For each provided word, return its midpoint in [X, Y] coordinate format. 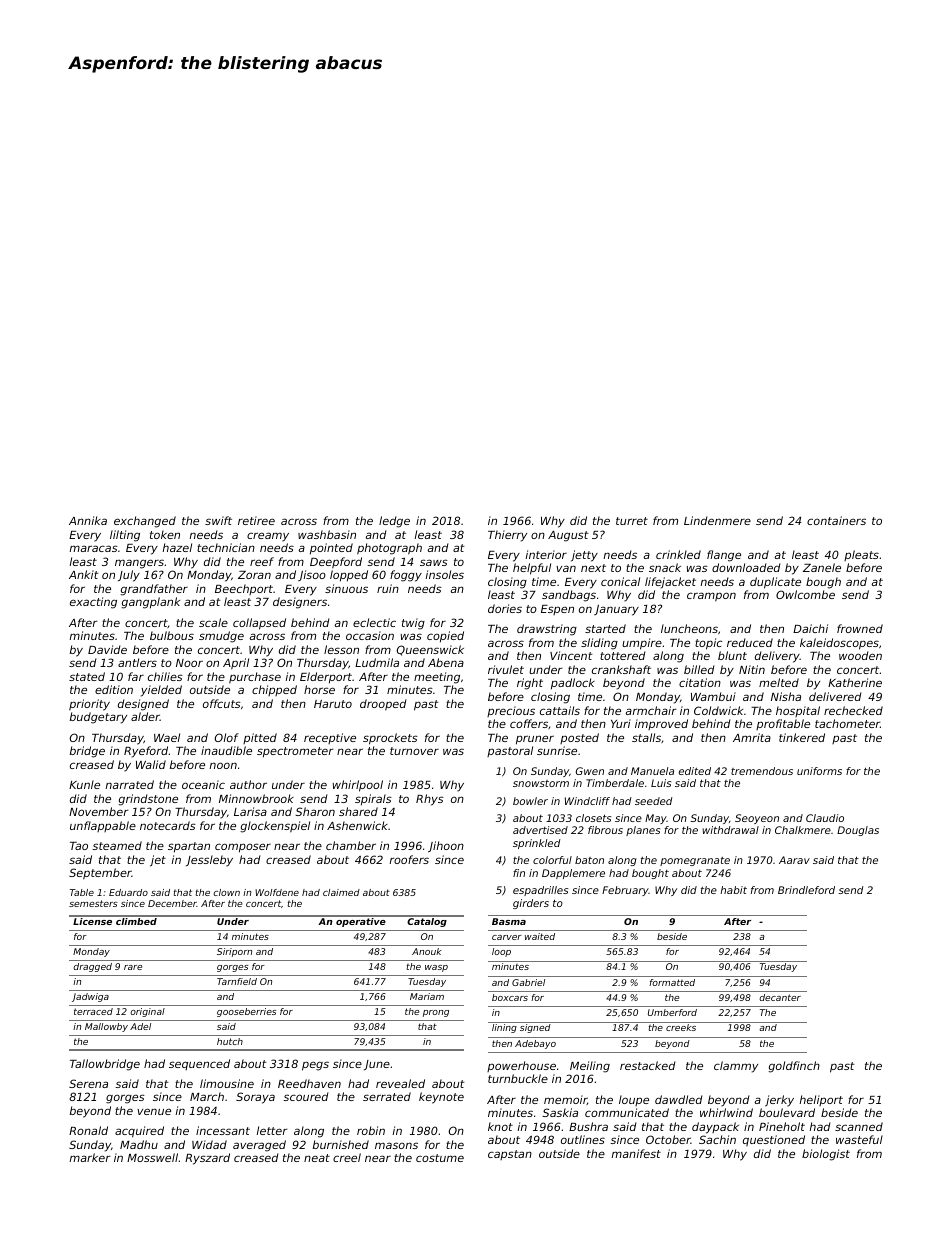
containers [836, 520]
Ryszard [207, 1159]
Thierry [507, 536]
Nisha [786, 696]
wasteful [859, 1139]
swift [218, 520]
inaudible [226, 750]
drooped [383, 705]
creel [347, 1157]
